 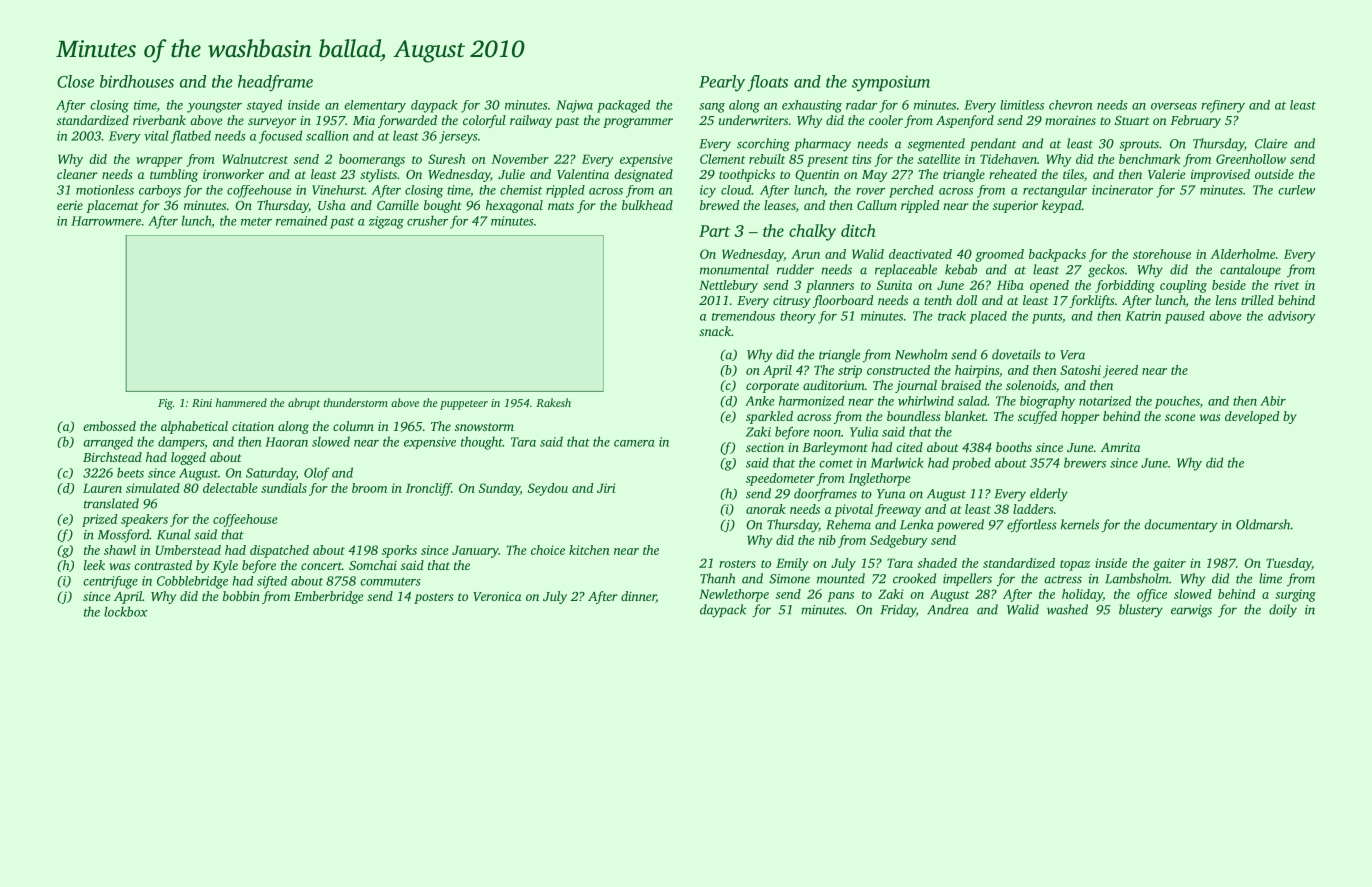 I want to click on Rini, so click(x=202, y=403).
